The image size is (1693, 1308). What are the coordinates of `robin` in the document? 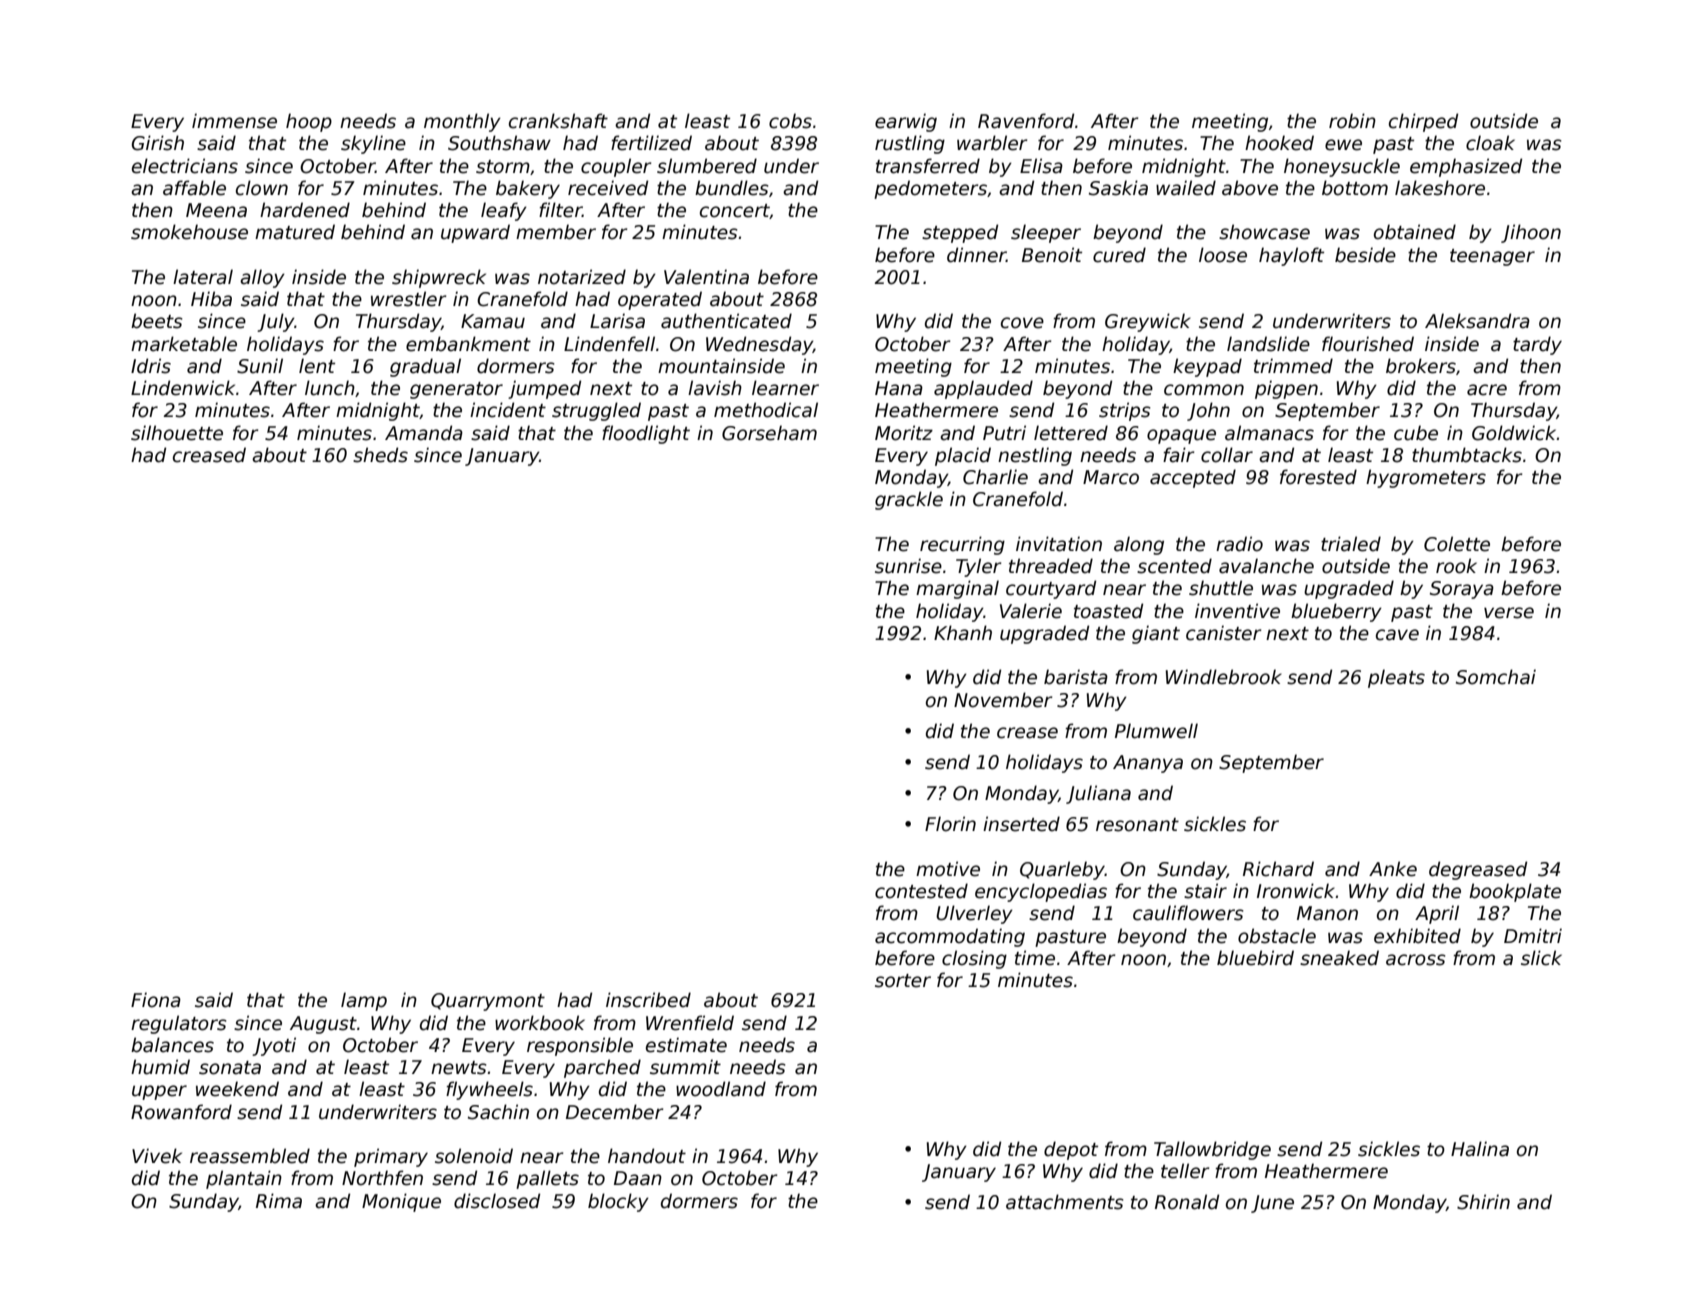 It's located at (1352, 121).
